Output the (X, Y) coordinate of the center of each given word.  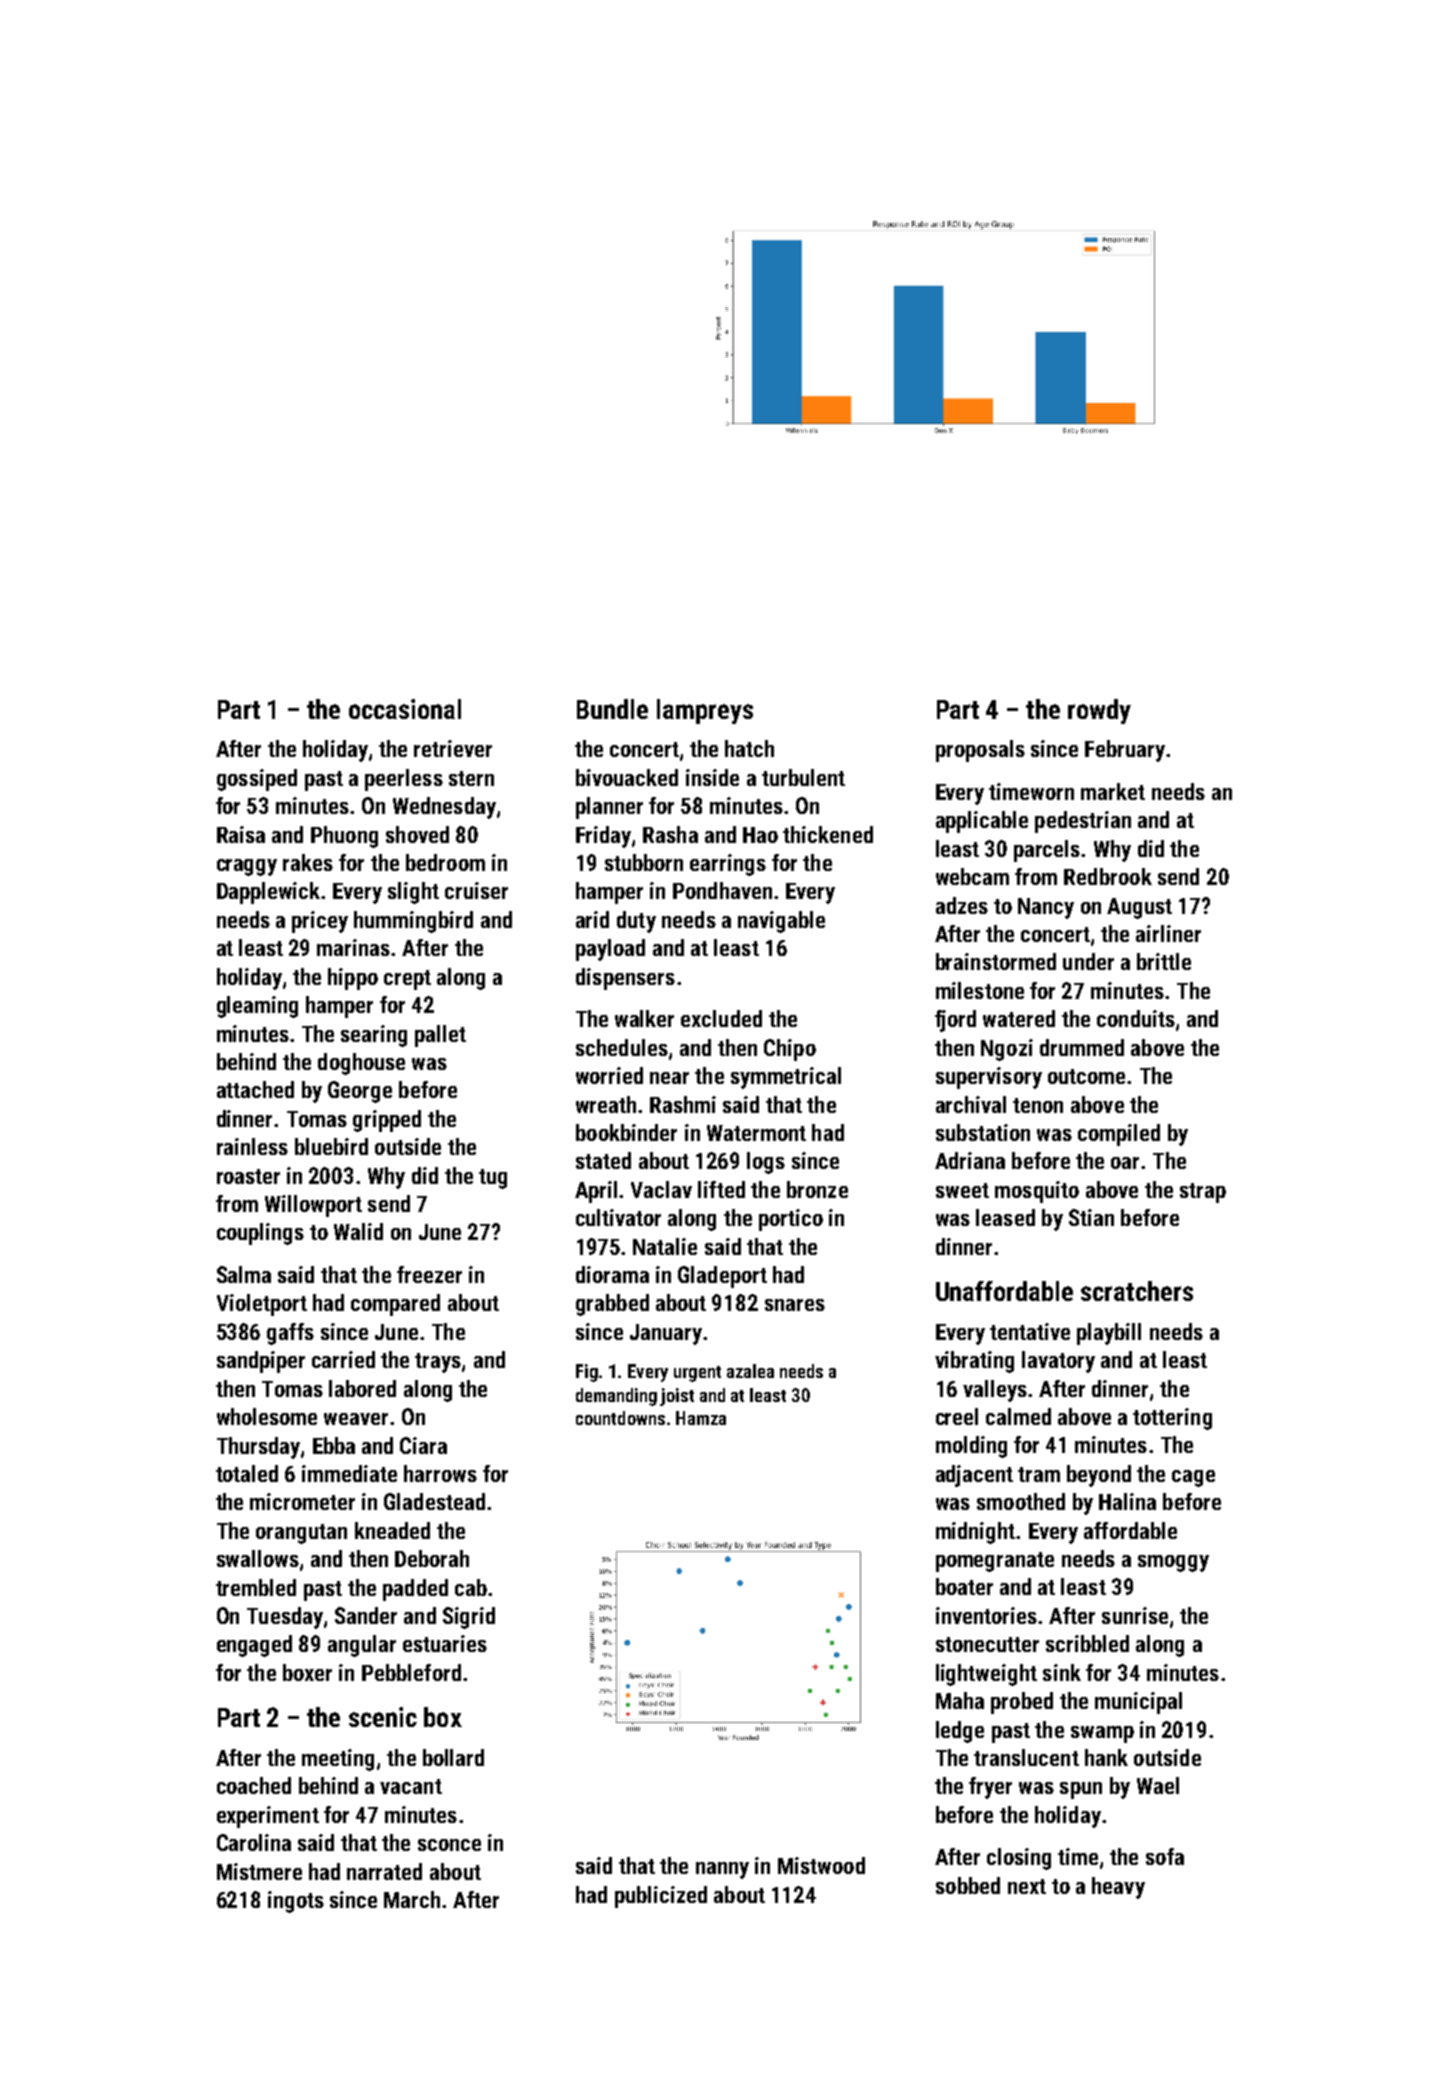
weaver (356, 1419)
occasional (405, 709)
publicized (661, 1897)
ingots (296, 1902)
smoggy (1173, 1563)
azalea (750, 1371)
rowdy (1099, 711)
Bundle (612, 709)
